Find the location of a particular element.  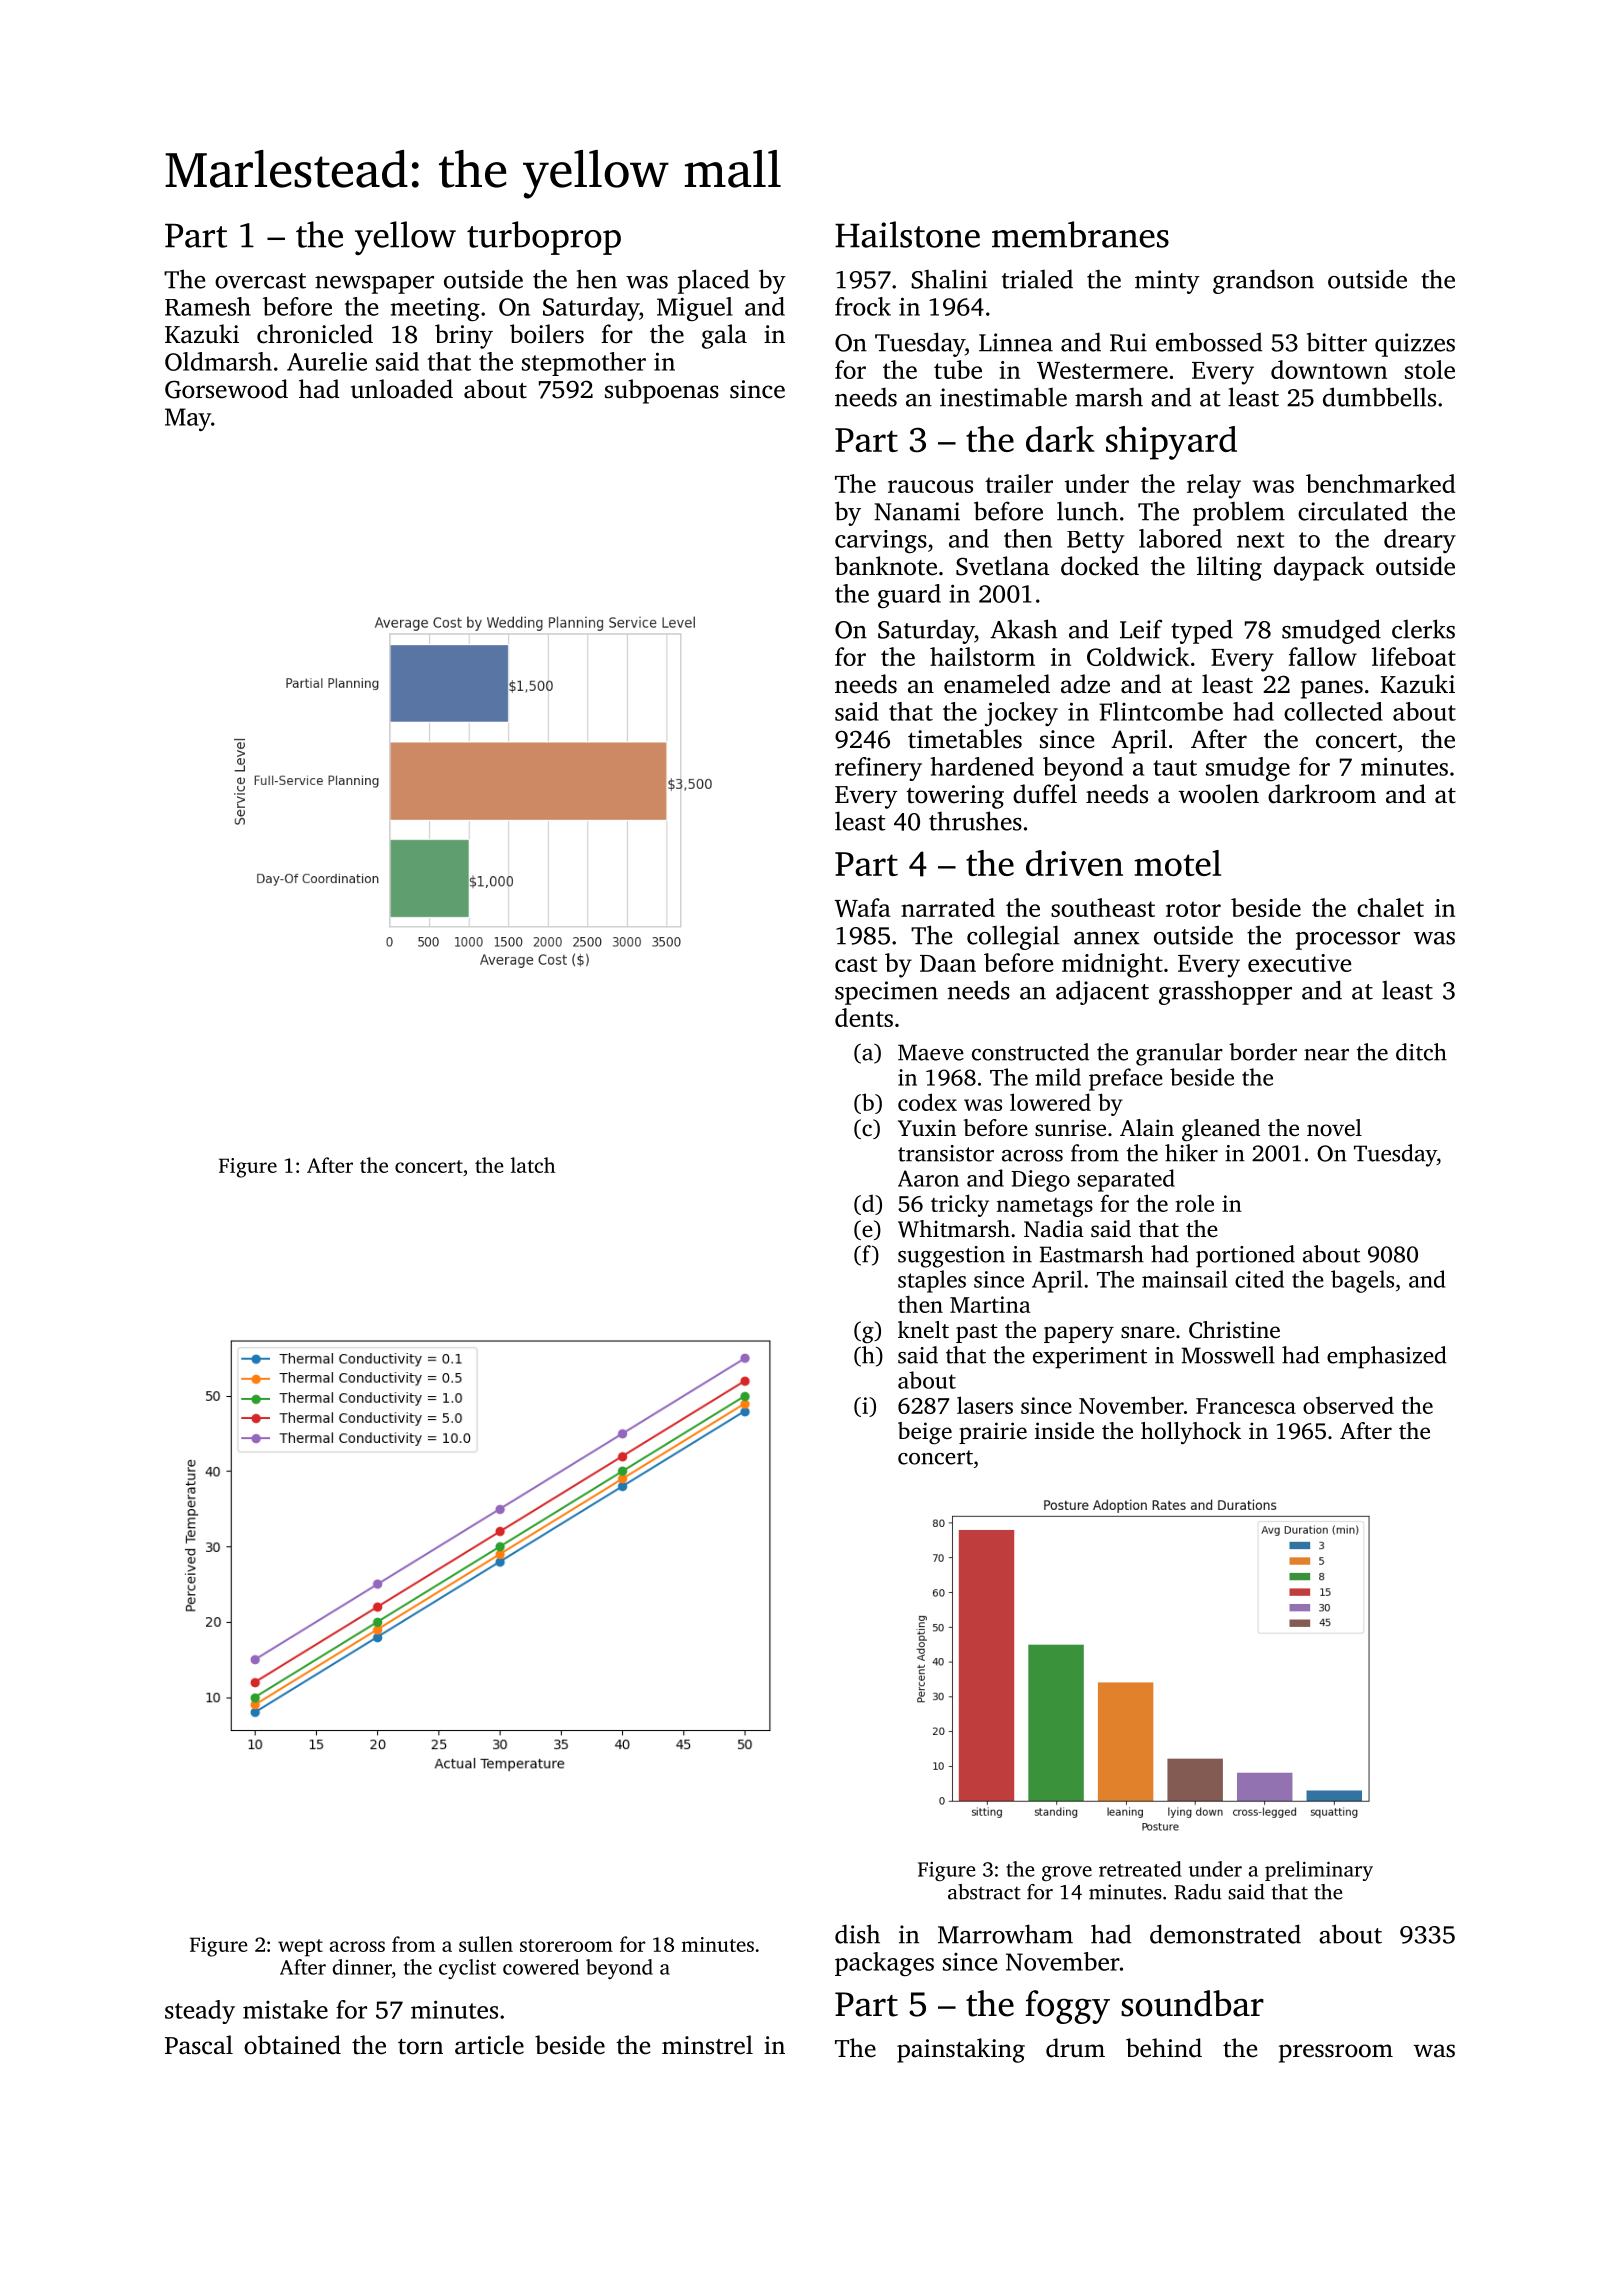

knelt is located at coordinates (923, 1330).
